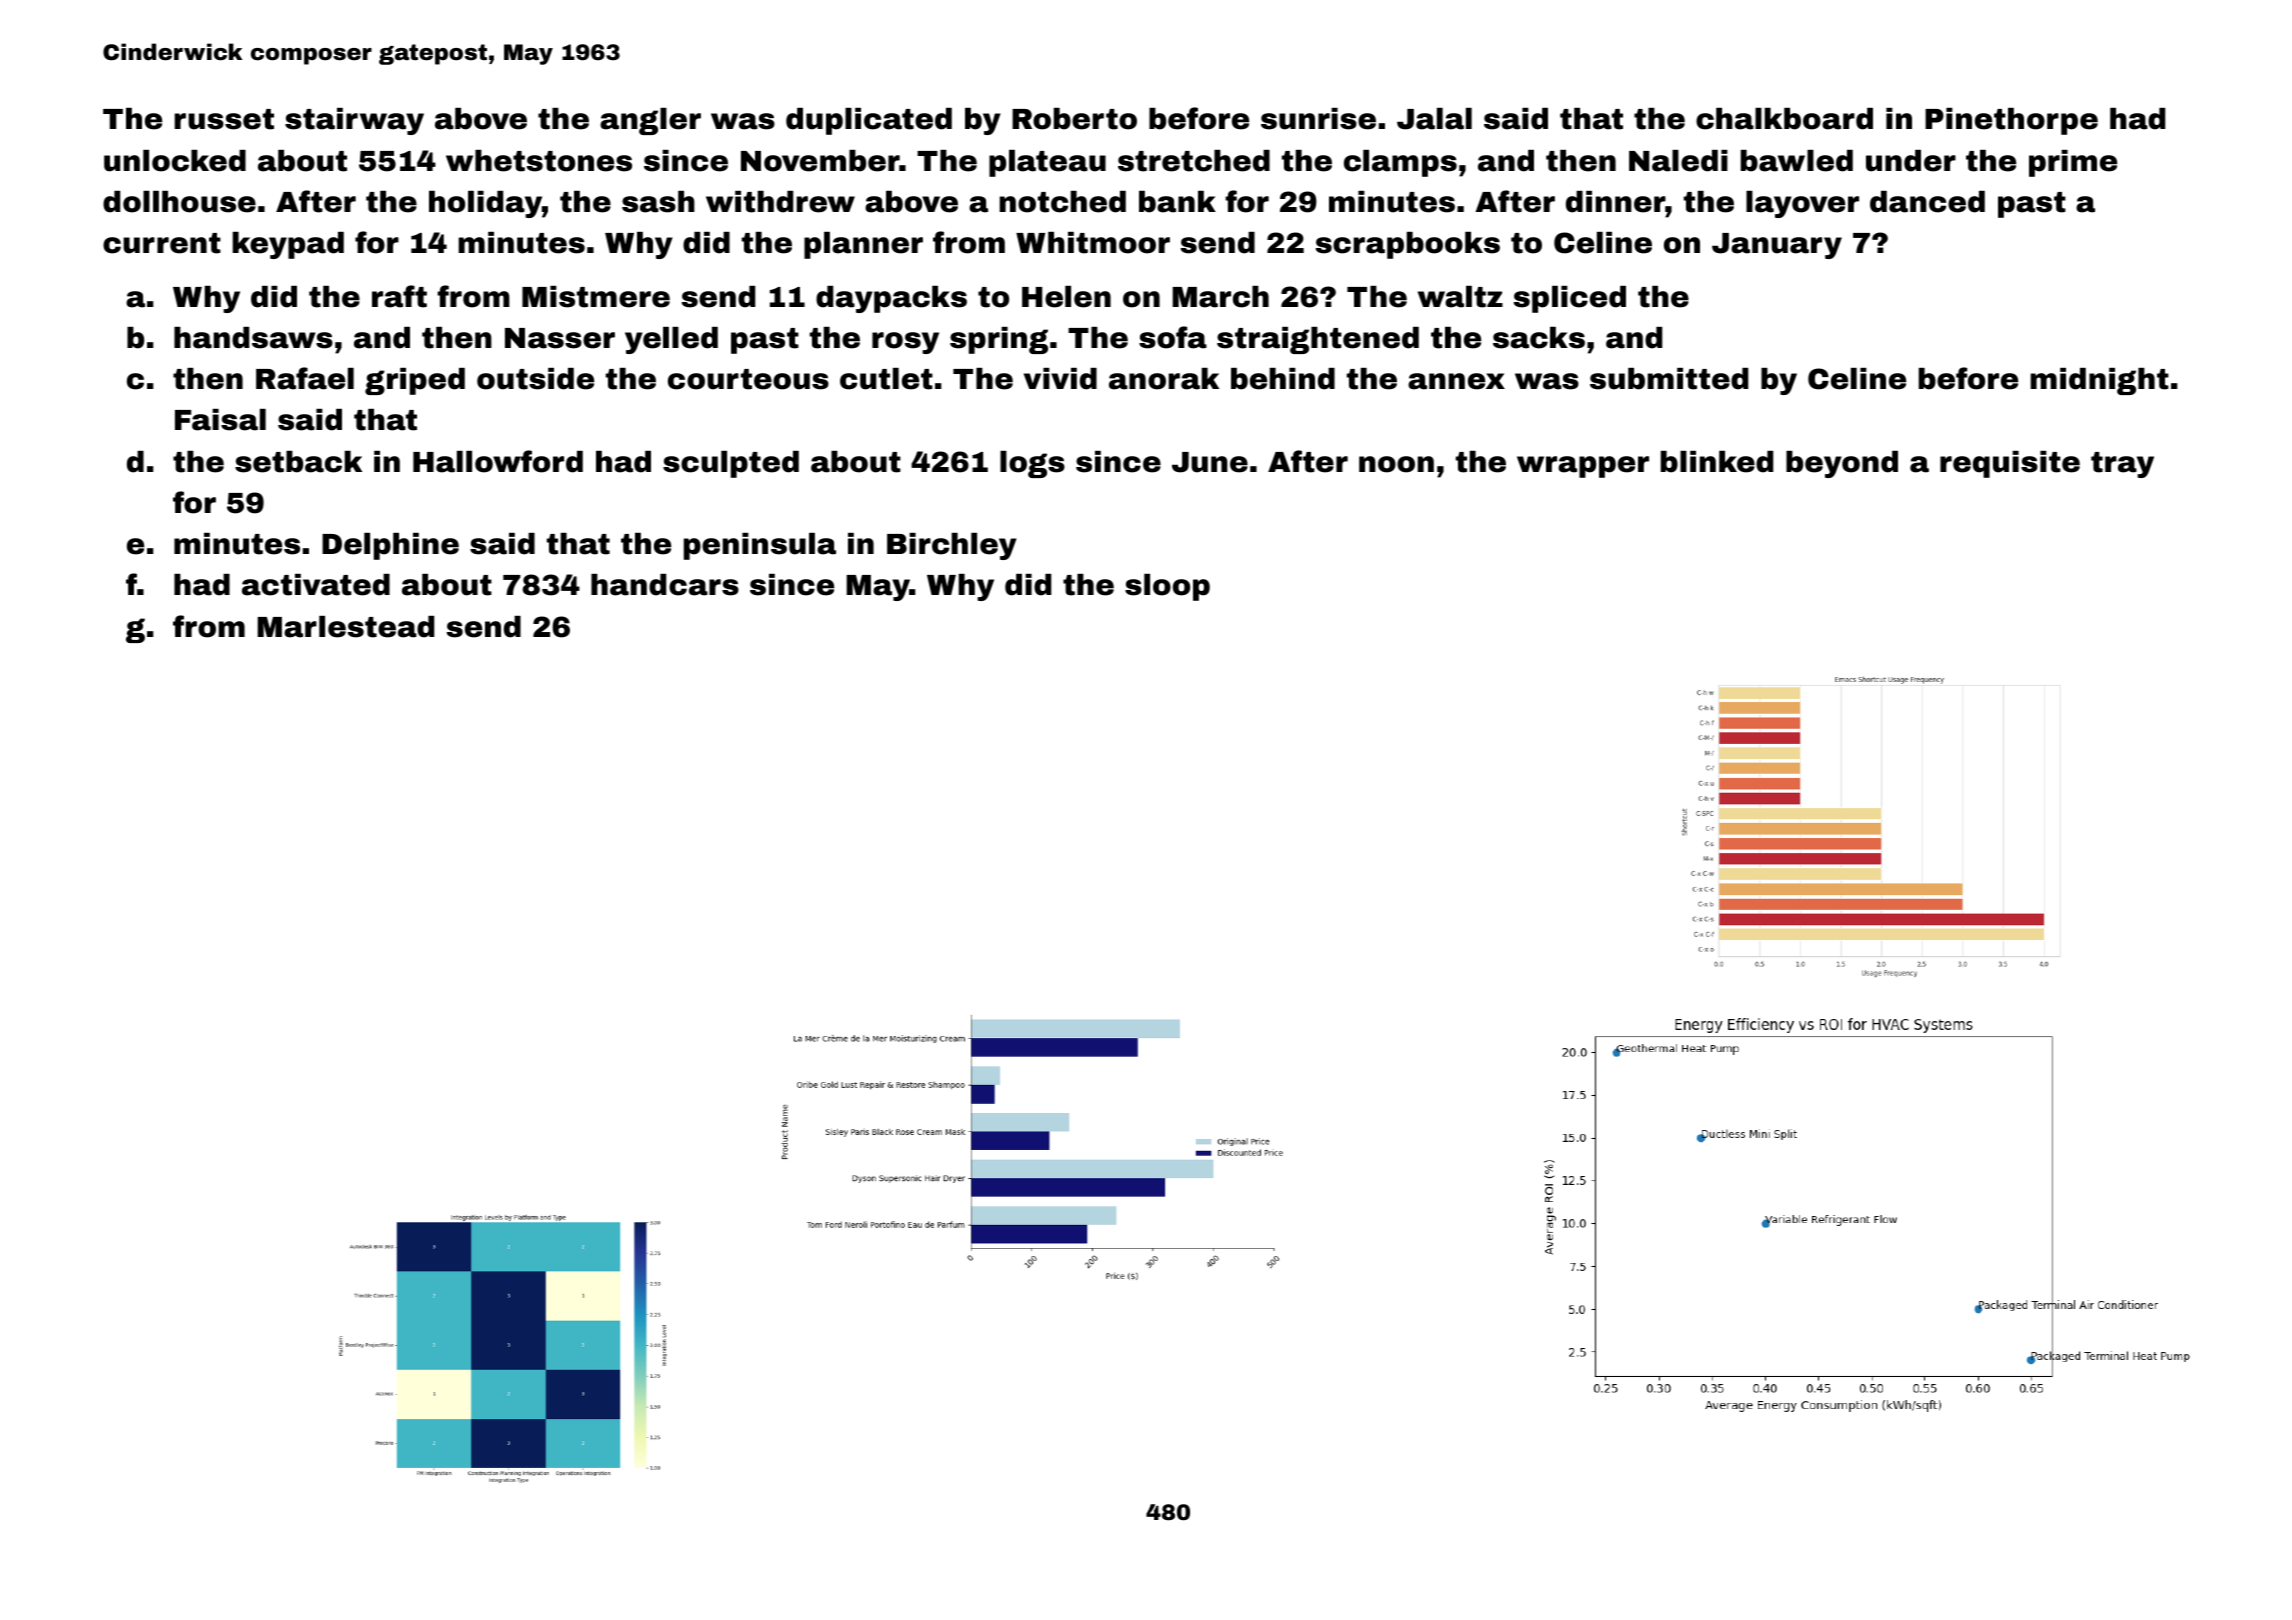 This page has height=1620, width=2292. Describe the element at coordinates (288, 245) in the page. I see `keypad` at that location.
